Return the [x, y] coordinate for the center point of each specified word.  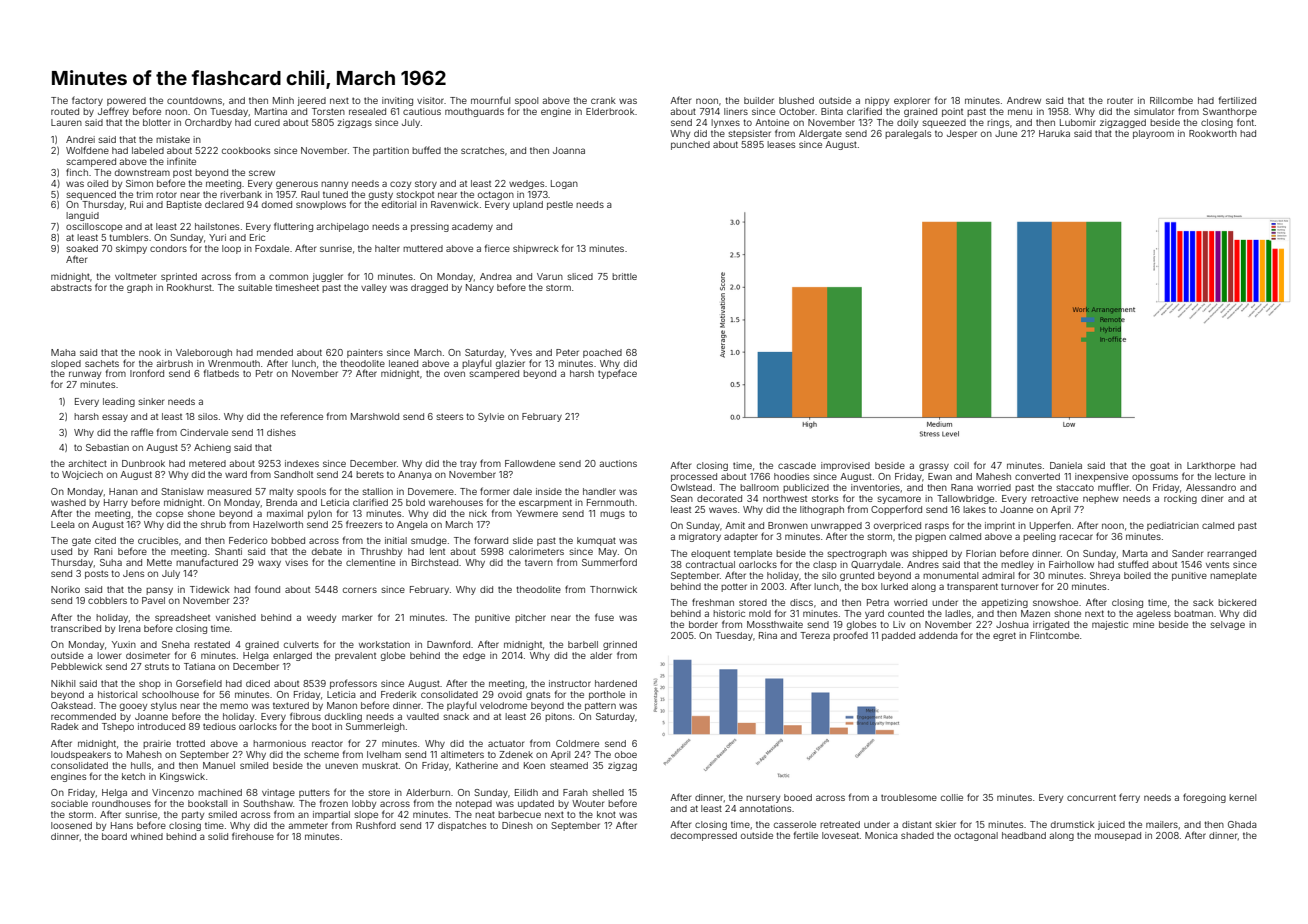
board [114, 836]
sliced [580, 276]
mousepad [1118, 836]
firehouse [253, 836]
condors [168, 248]
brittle [624, 276]
